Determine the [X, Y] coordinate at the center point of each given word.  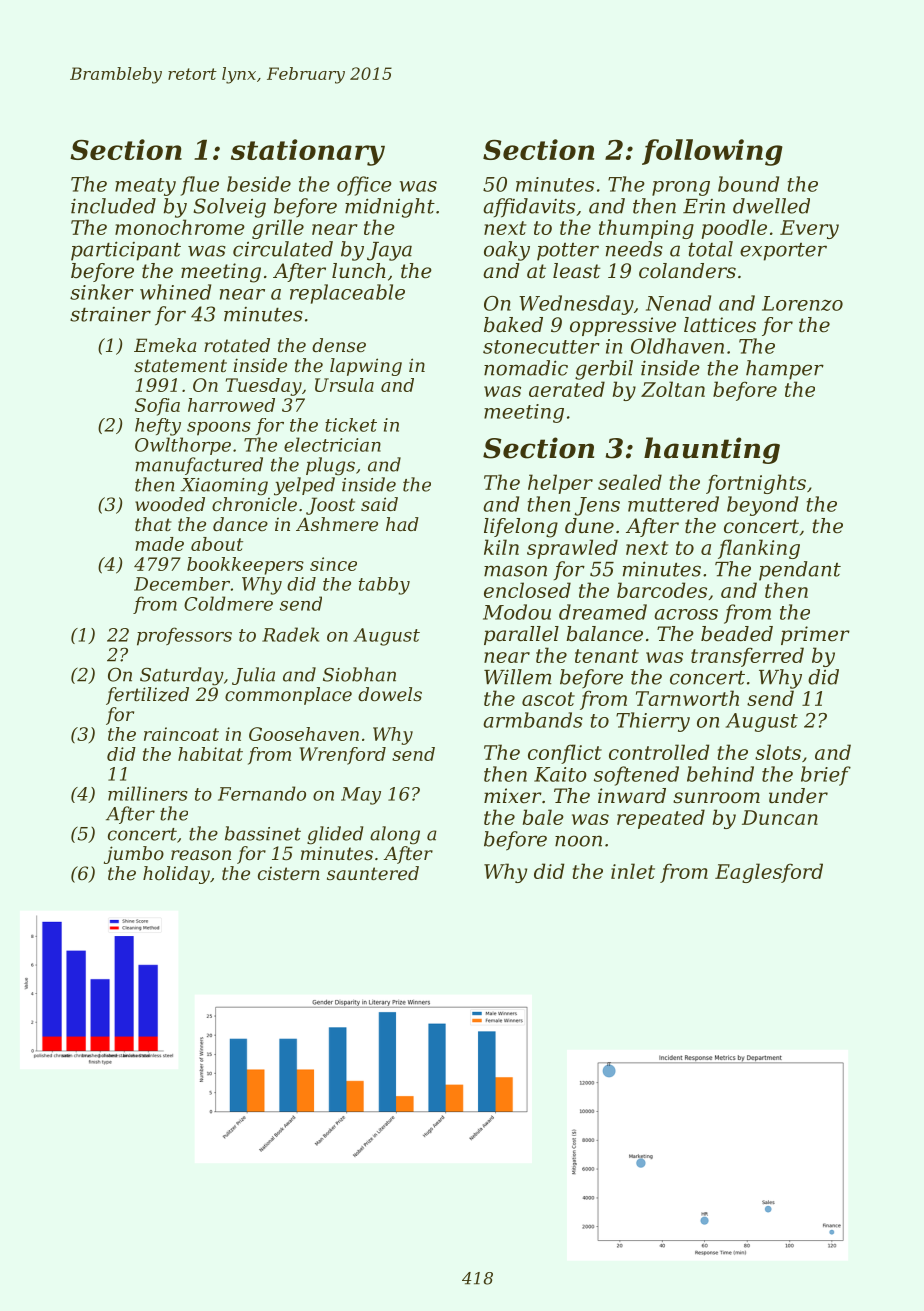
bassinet [263, 833]
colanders [687, 271]
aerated [567, 389]
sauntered [373, 873]
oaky [507, 251]
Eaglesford [769, 873]
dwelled [771, 206]
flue [199, 186]
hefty [158, 427]
